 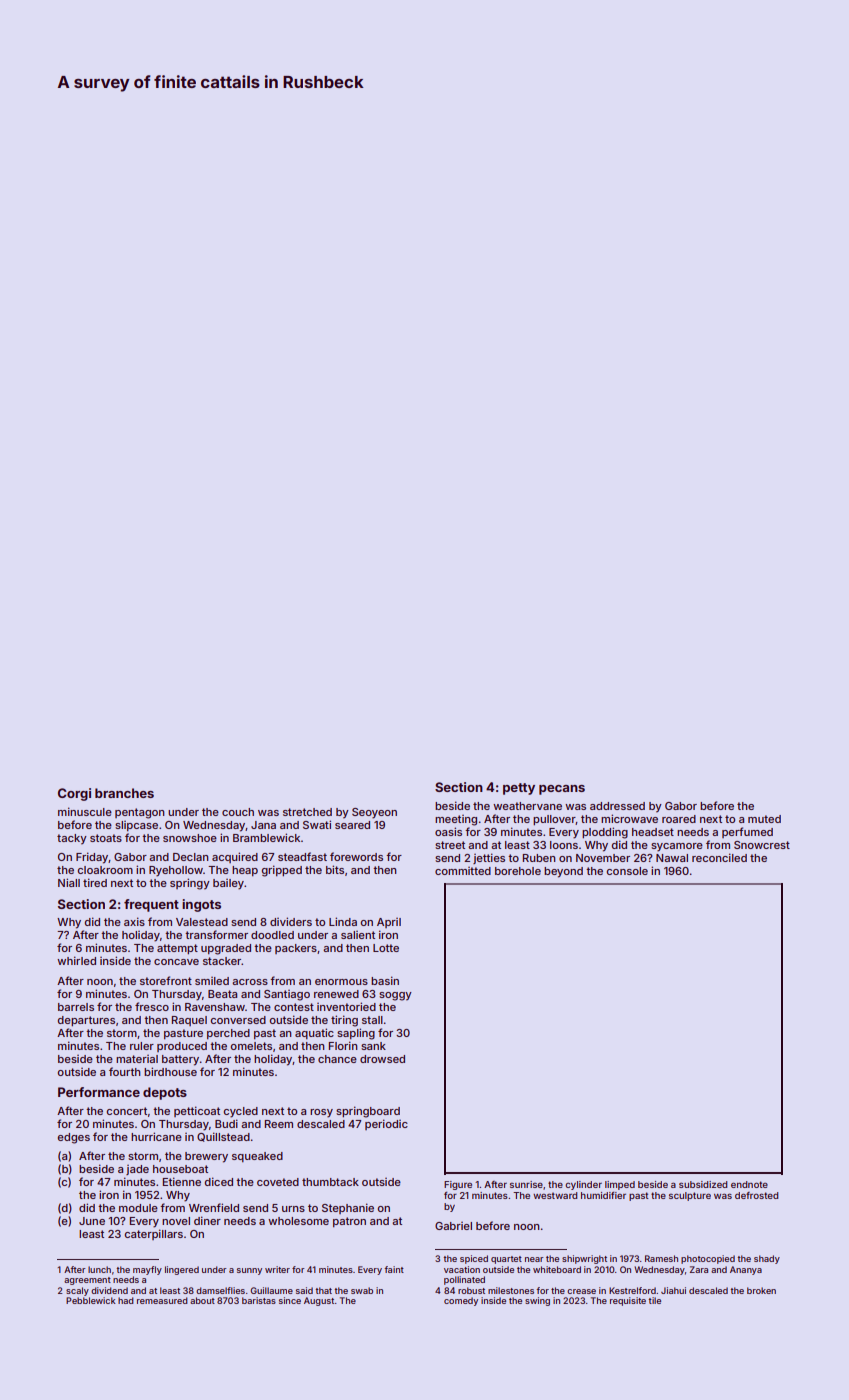 What do you see at coordinates (764, 819) in the image?
I see `muted` at bounding box center [764, 819].
